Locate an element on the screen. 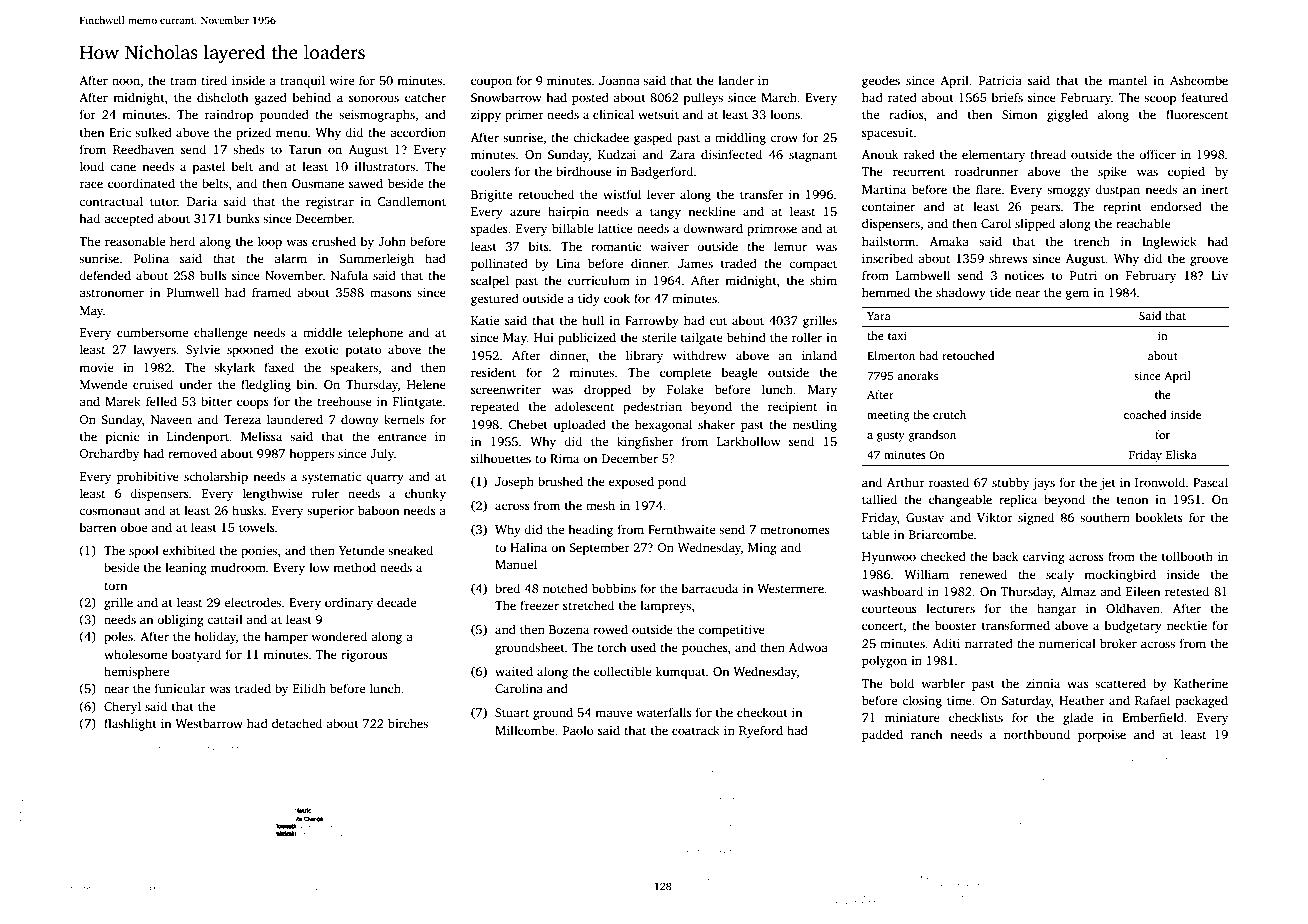 This screenshot has width=1308, height=924. Viktor is located at coordinates (995, 517).
